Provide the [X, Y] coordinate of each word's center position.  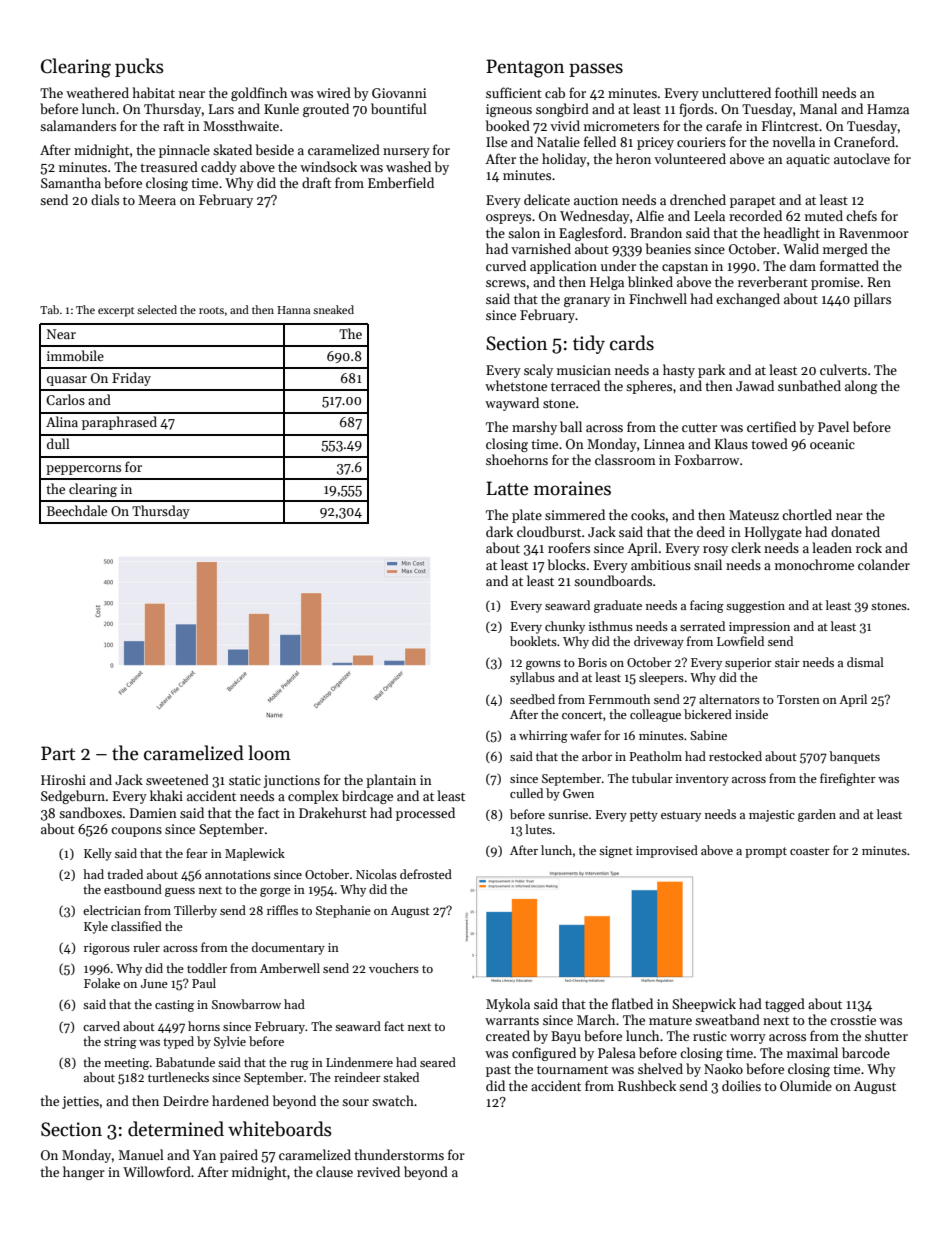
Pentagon [525, 68]
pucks [139, 67]
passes [596, 70]
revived [378, 1171]
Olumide [806, 1085]
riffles [282, 910]
